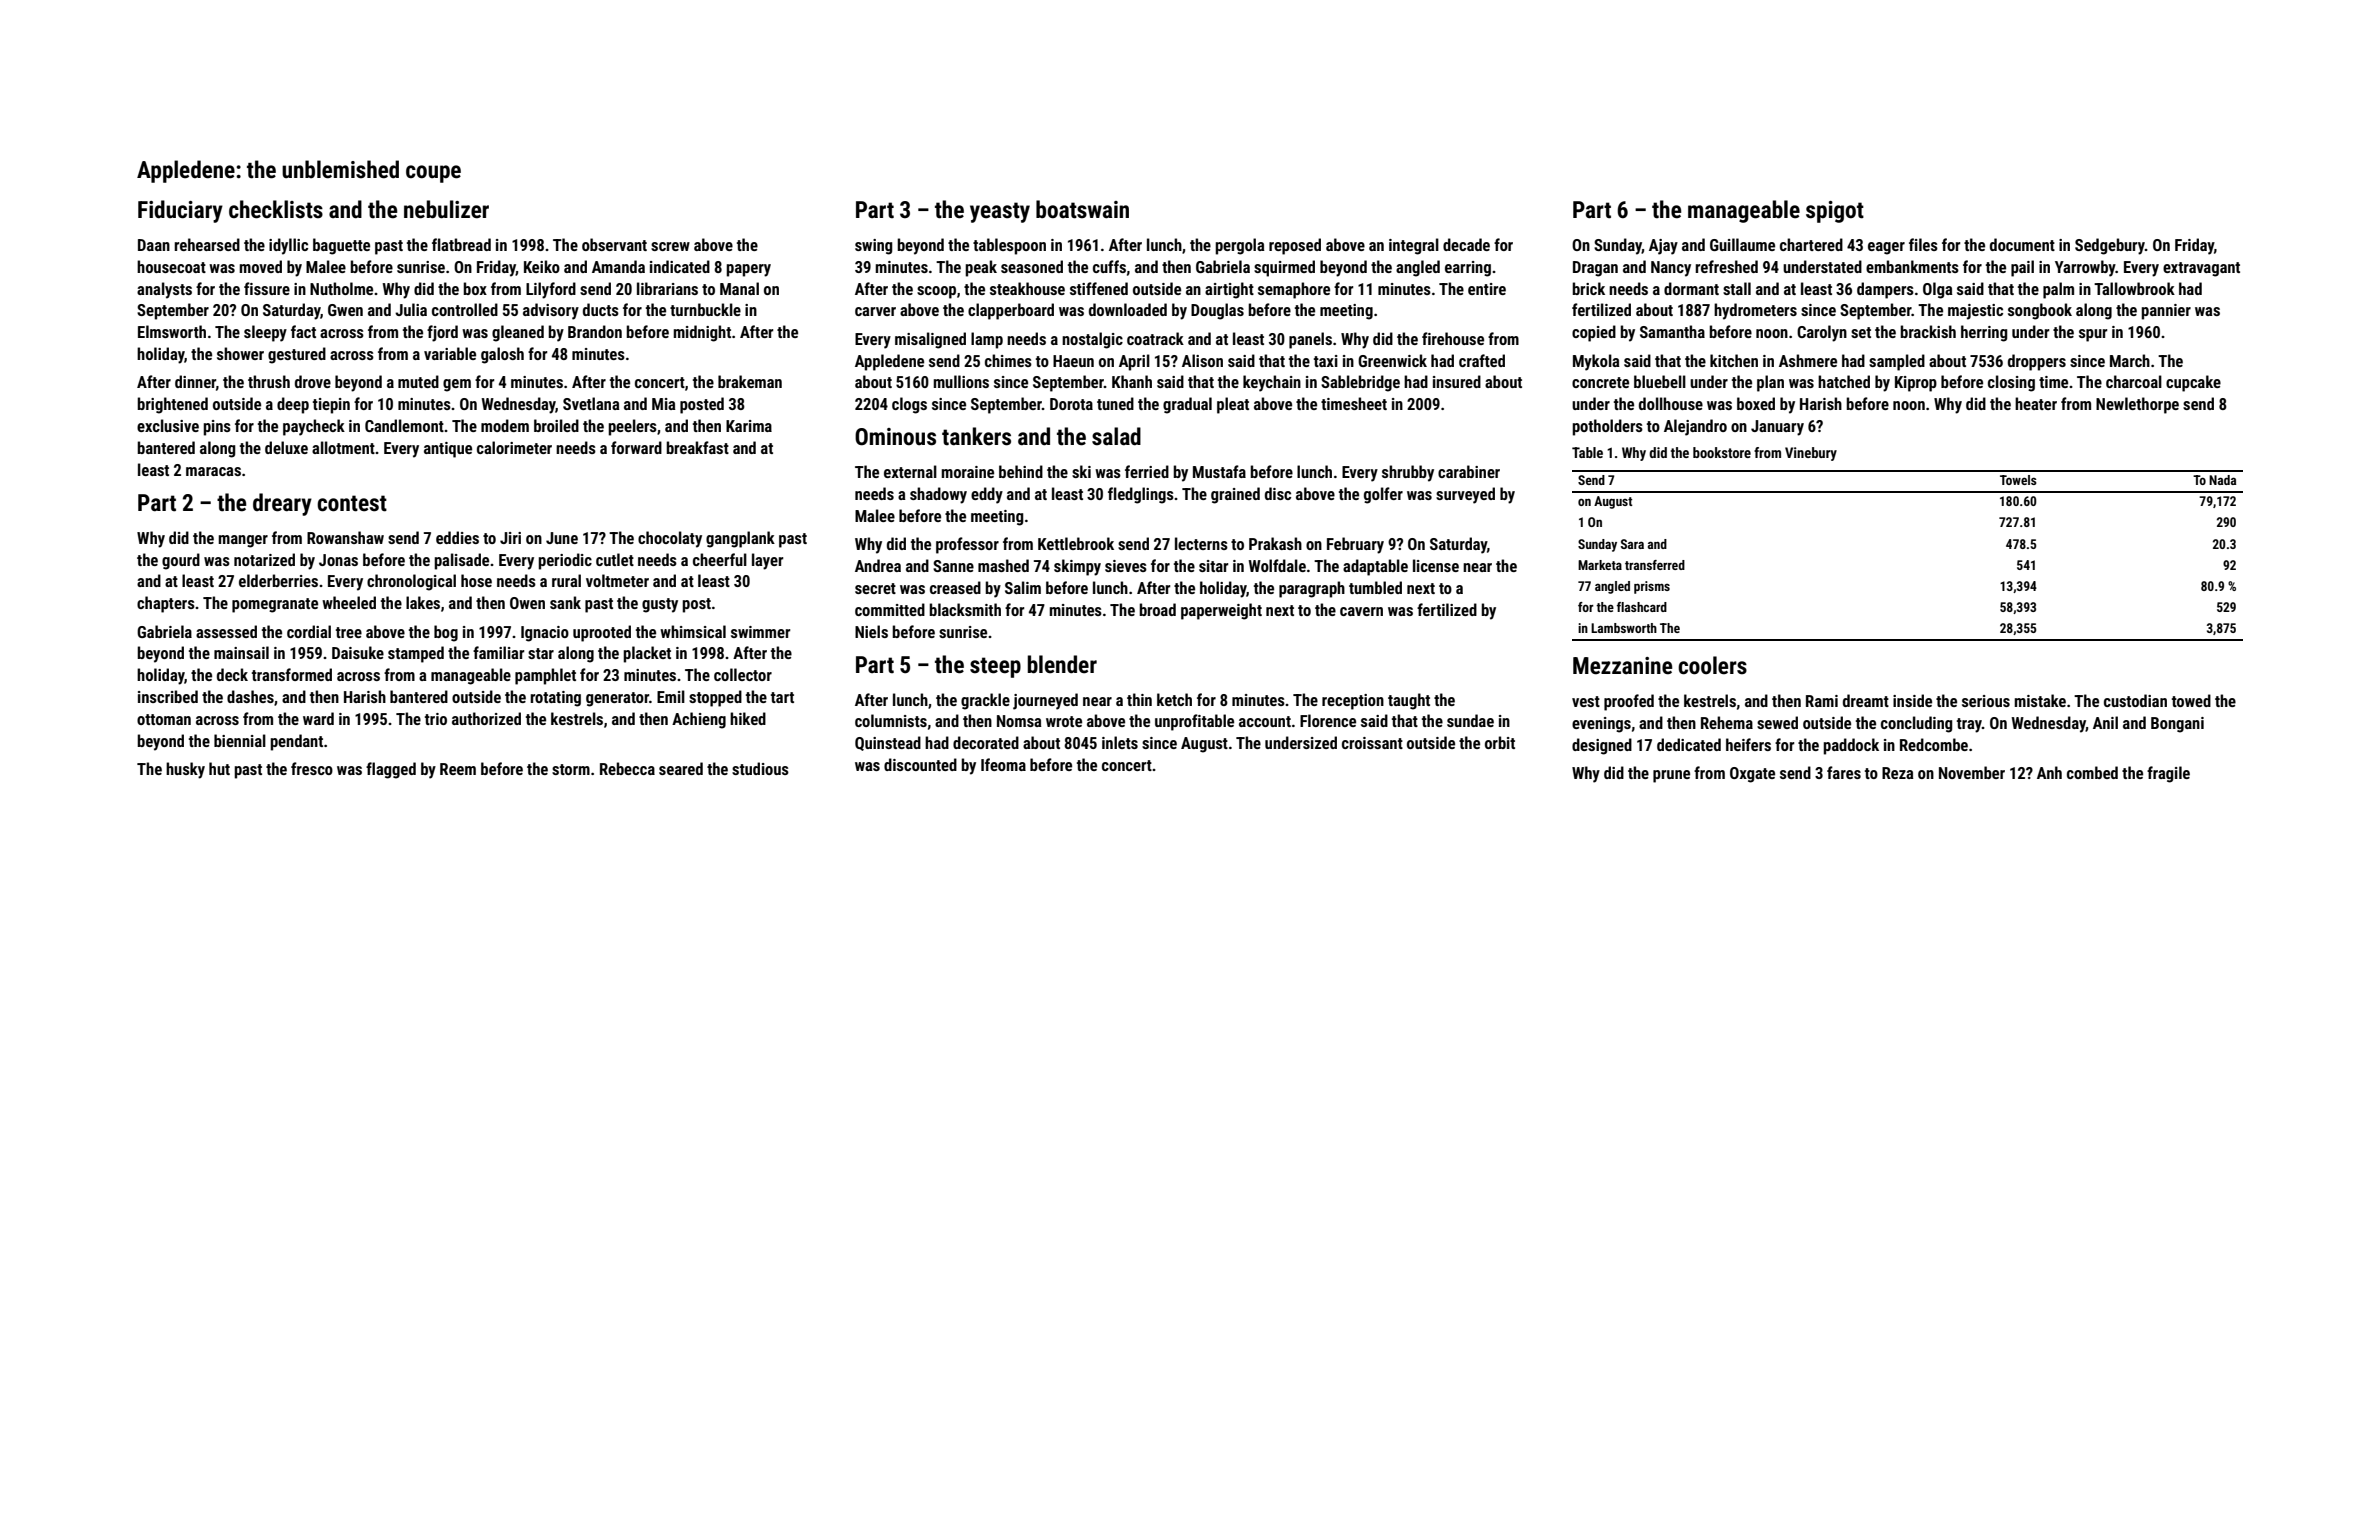 The width and height of the screenshot is (2380, 1540). Describe the element at coordinates (874, 247) in the screenshot. I see `swing` at that location.
